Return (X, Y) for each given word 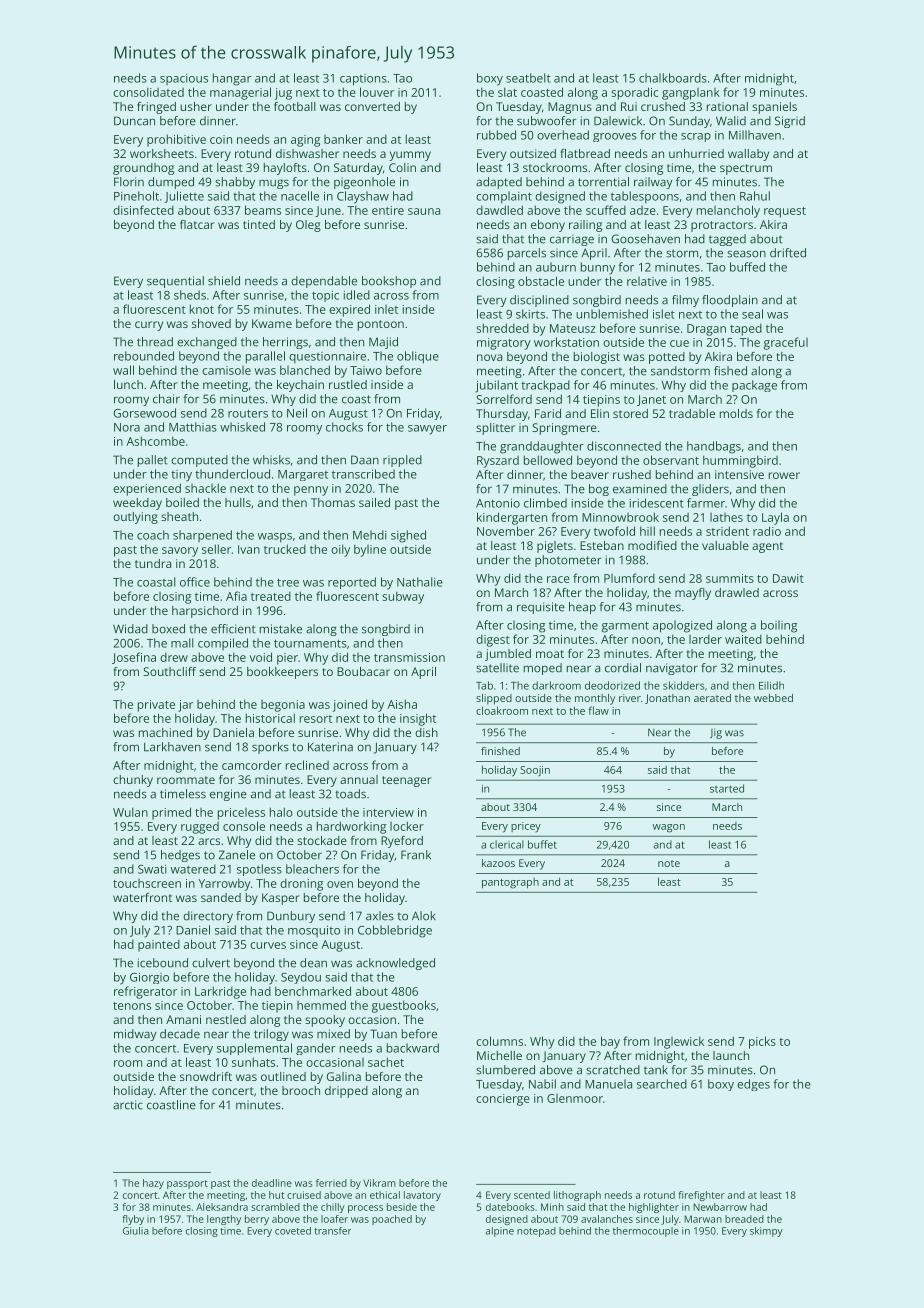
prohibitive (176, 140)
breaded (744, 1219)
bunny (598, 268)
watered (193, 869)
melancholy (728, 211)
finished (500, 751)
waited (743, 639)
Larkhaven (172, 747)
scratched (613, 1070)
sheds (190, 295)
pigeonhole (364, 183)
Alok (424, 916)
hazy (153, 1184)
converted (372, 106)
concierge (503, 1100)
